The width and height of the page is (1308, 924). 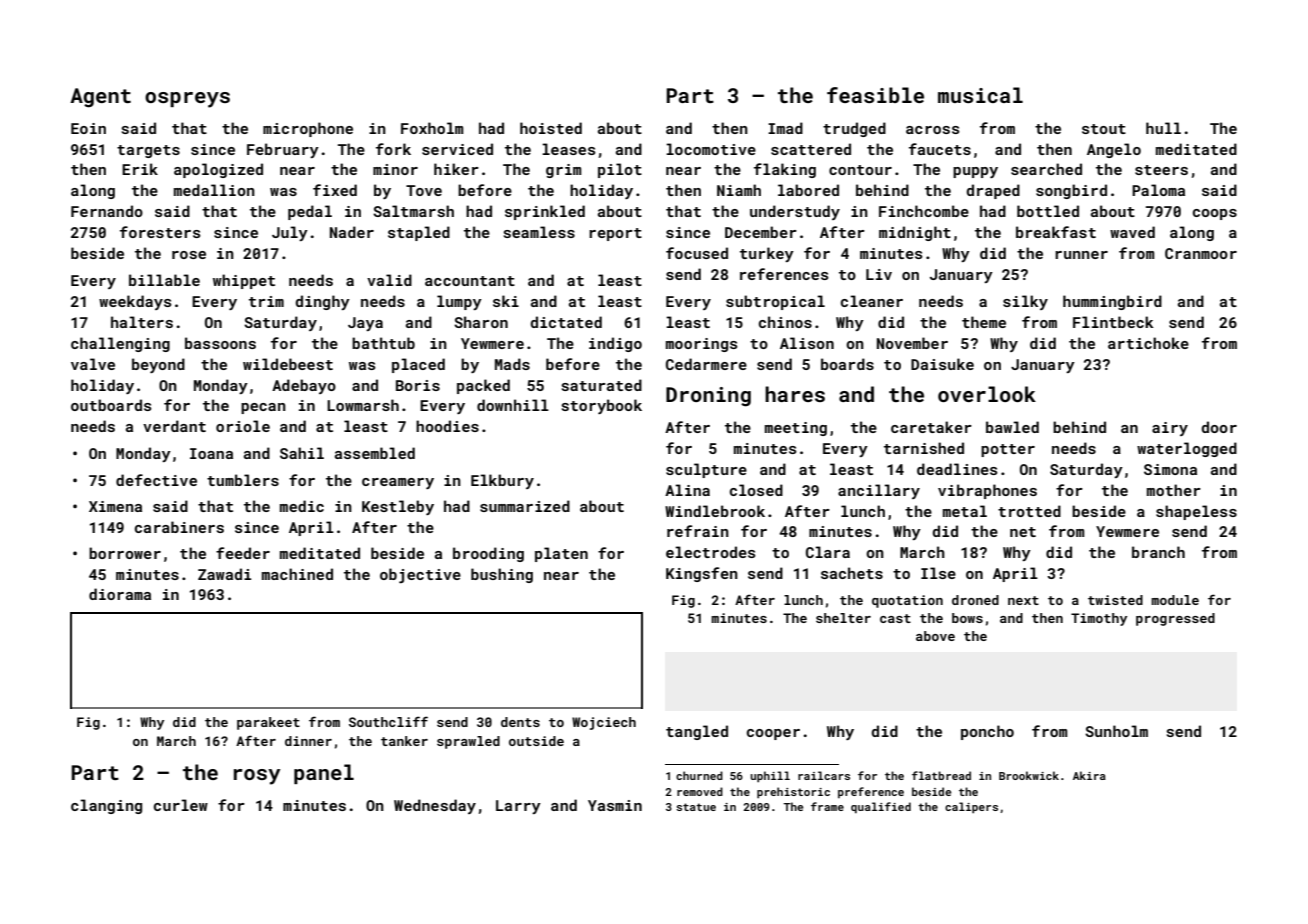 What do you see at coordinates (1158, 552) in the page?
I see `branch` at bounding box center [1158, 552].
